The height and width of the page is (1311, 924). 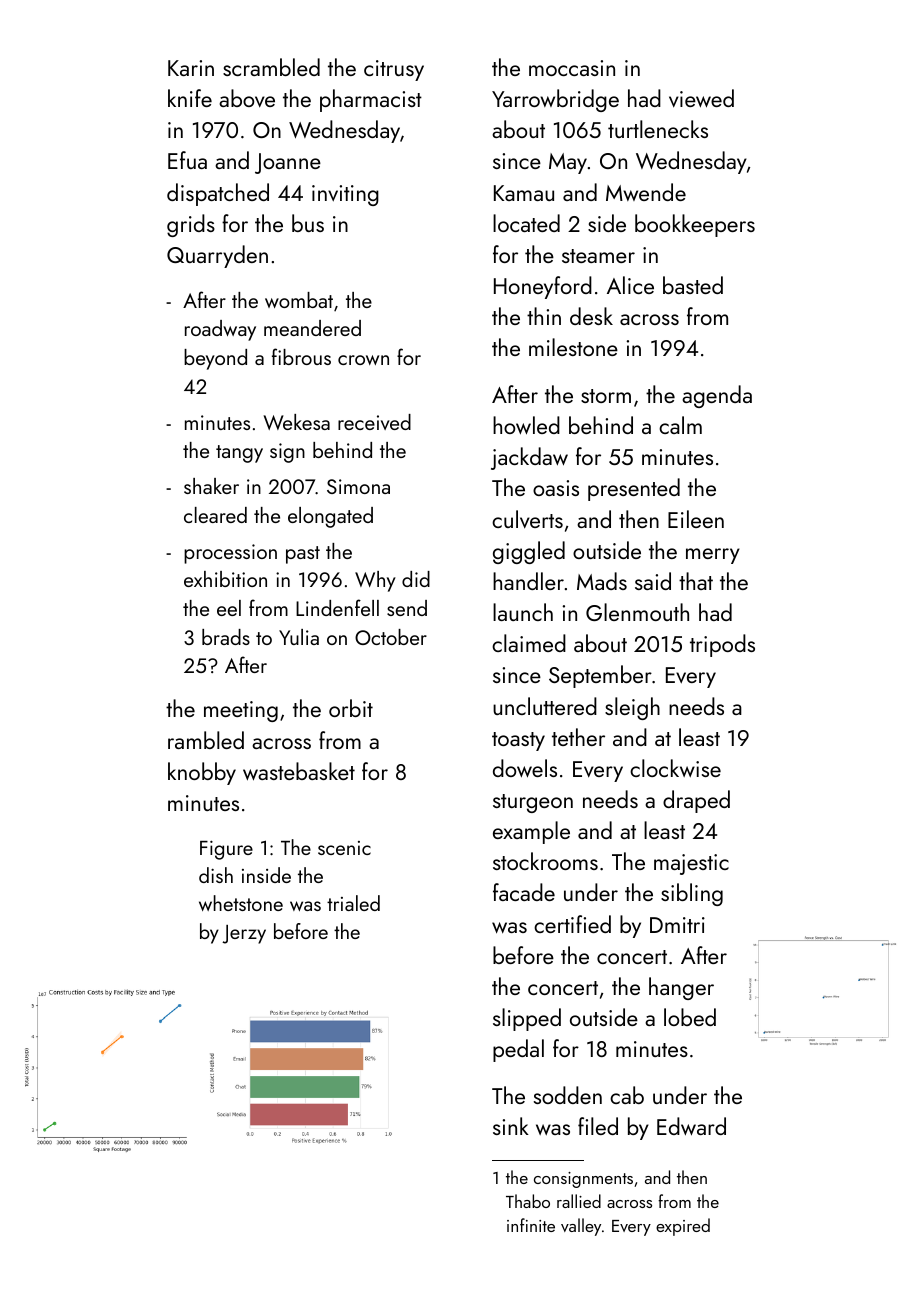 I want to click on tripods, so click(x=722, y=645).
